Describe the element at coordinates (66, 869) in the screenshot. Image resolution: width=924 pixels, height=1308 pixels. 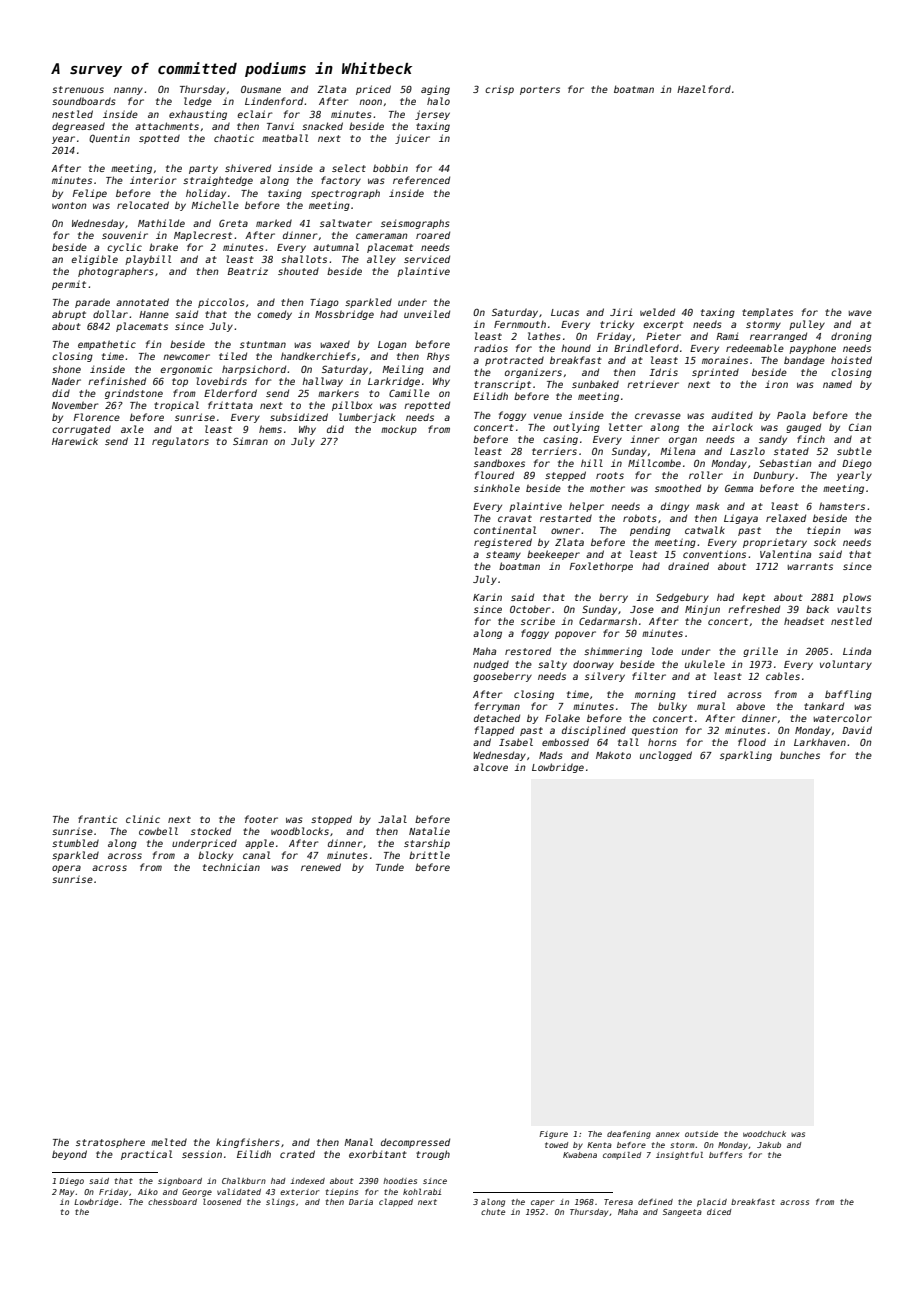
I see `opera` at that location.
